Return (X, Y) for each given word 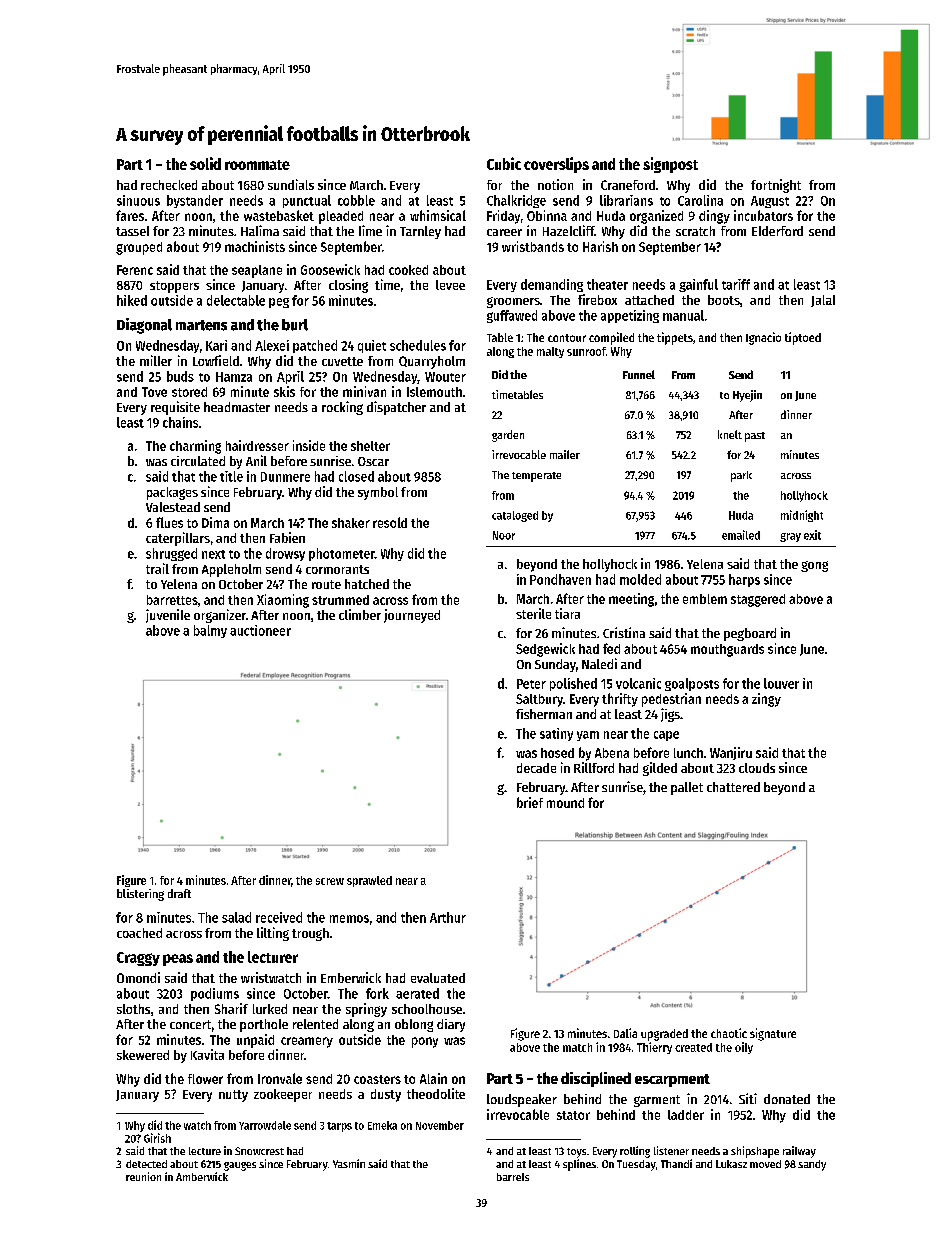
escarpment (672, 1080)
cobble (356, 200)
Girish (157, 1138)
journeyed (412, 616)
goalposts (692, 684)
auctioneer (260, 630)
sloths (133, 1009)
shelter (370, 446)
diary (451, 1025)
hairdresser (257, 445)
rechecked (169, 185)
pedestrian (671, 700)
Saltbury (539, 700)
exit (812, 535)
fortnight (776, 186)
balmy (210, 631)
